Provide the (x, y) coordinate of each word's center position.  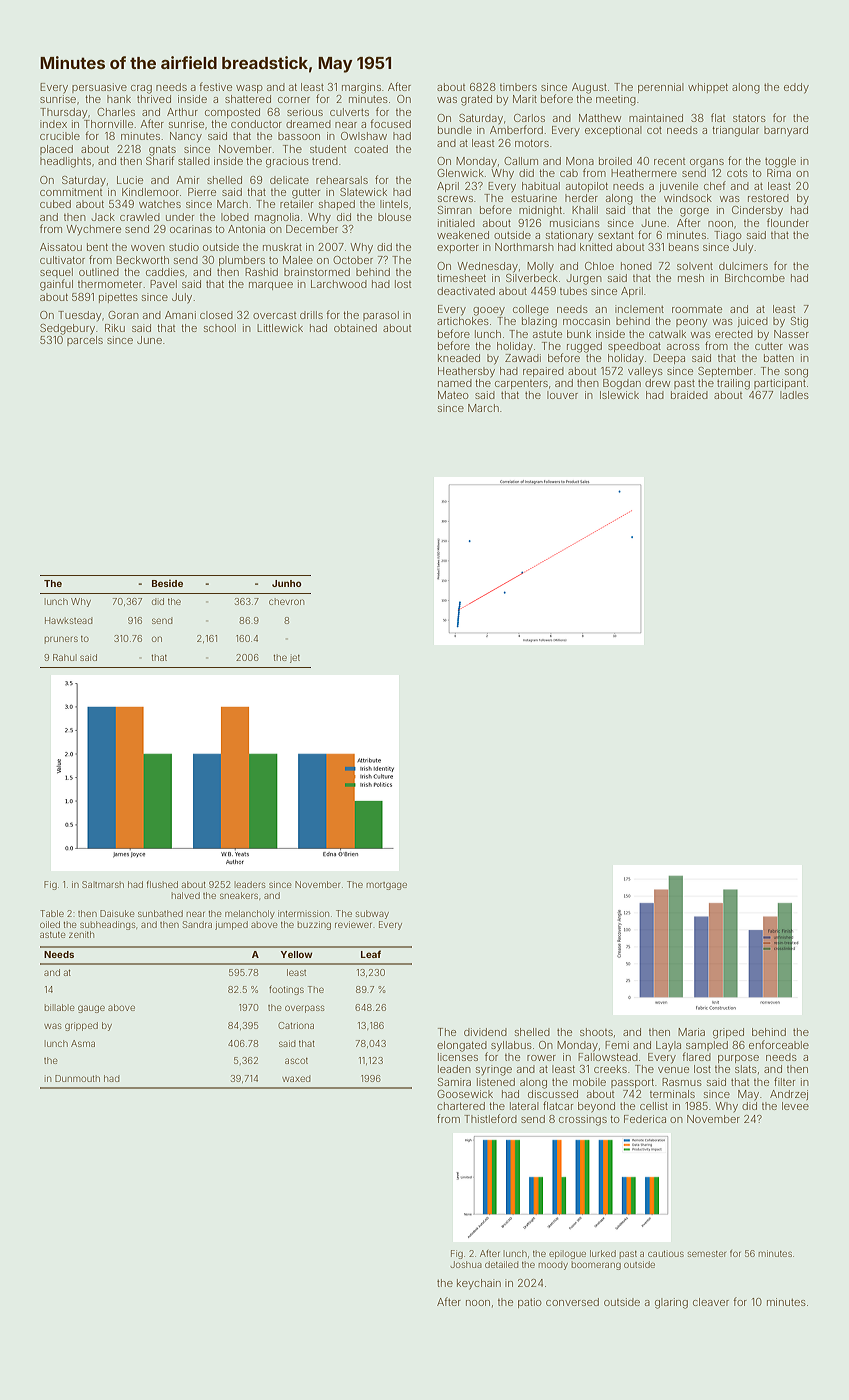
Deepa (669, 359)
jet (295, 659)
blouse (394, 217)
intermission (303, 913)
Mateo (453, 395)
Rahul (65, 657)
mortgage (387, 886)
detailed (501, 1264)
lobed (235, 217)
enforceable (779, 1044)
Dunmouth (77, 1078)
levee (795, 1106)
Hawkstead (69, 620)
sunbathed (160, 913)
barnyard (786, 131)
